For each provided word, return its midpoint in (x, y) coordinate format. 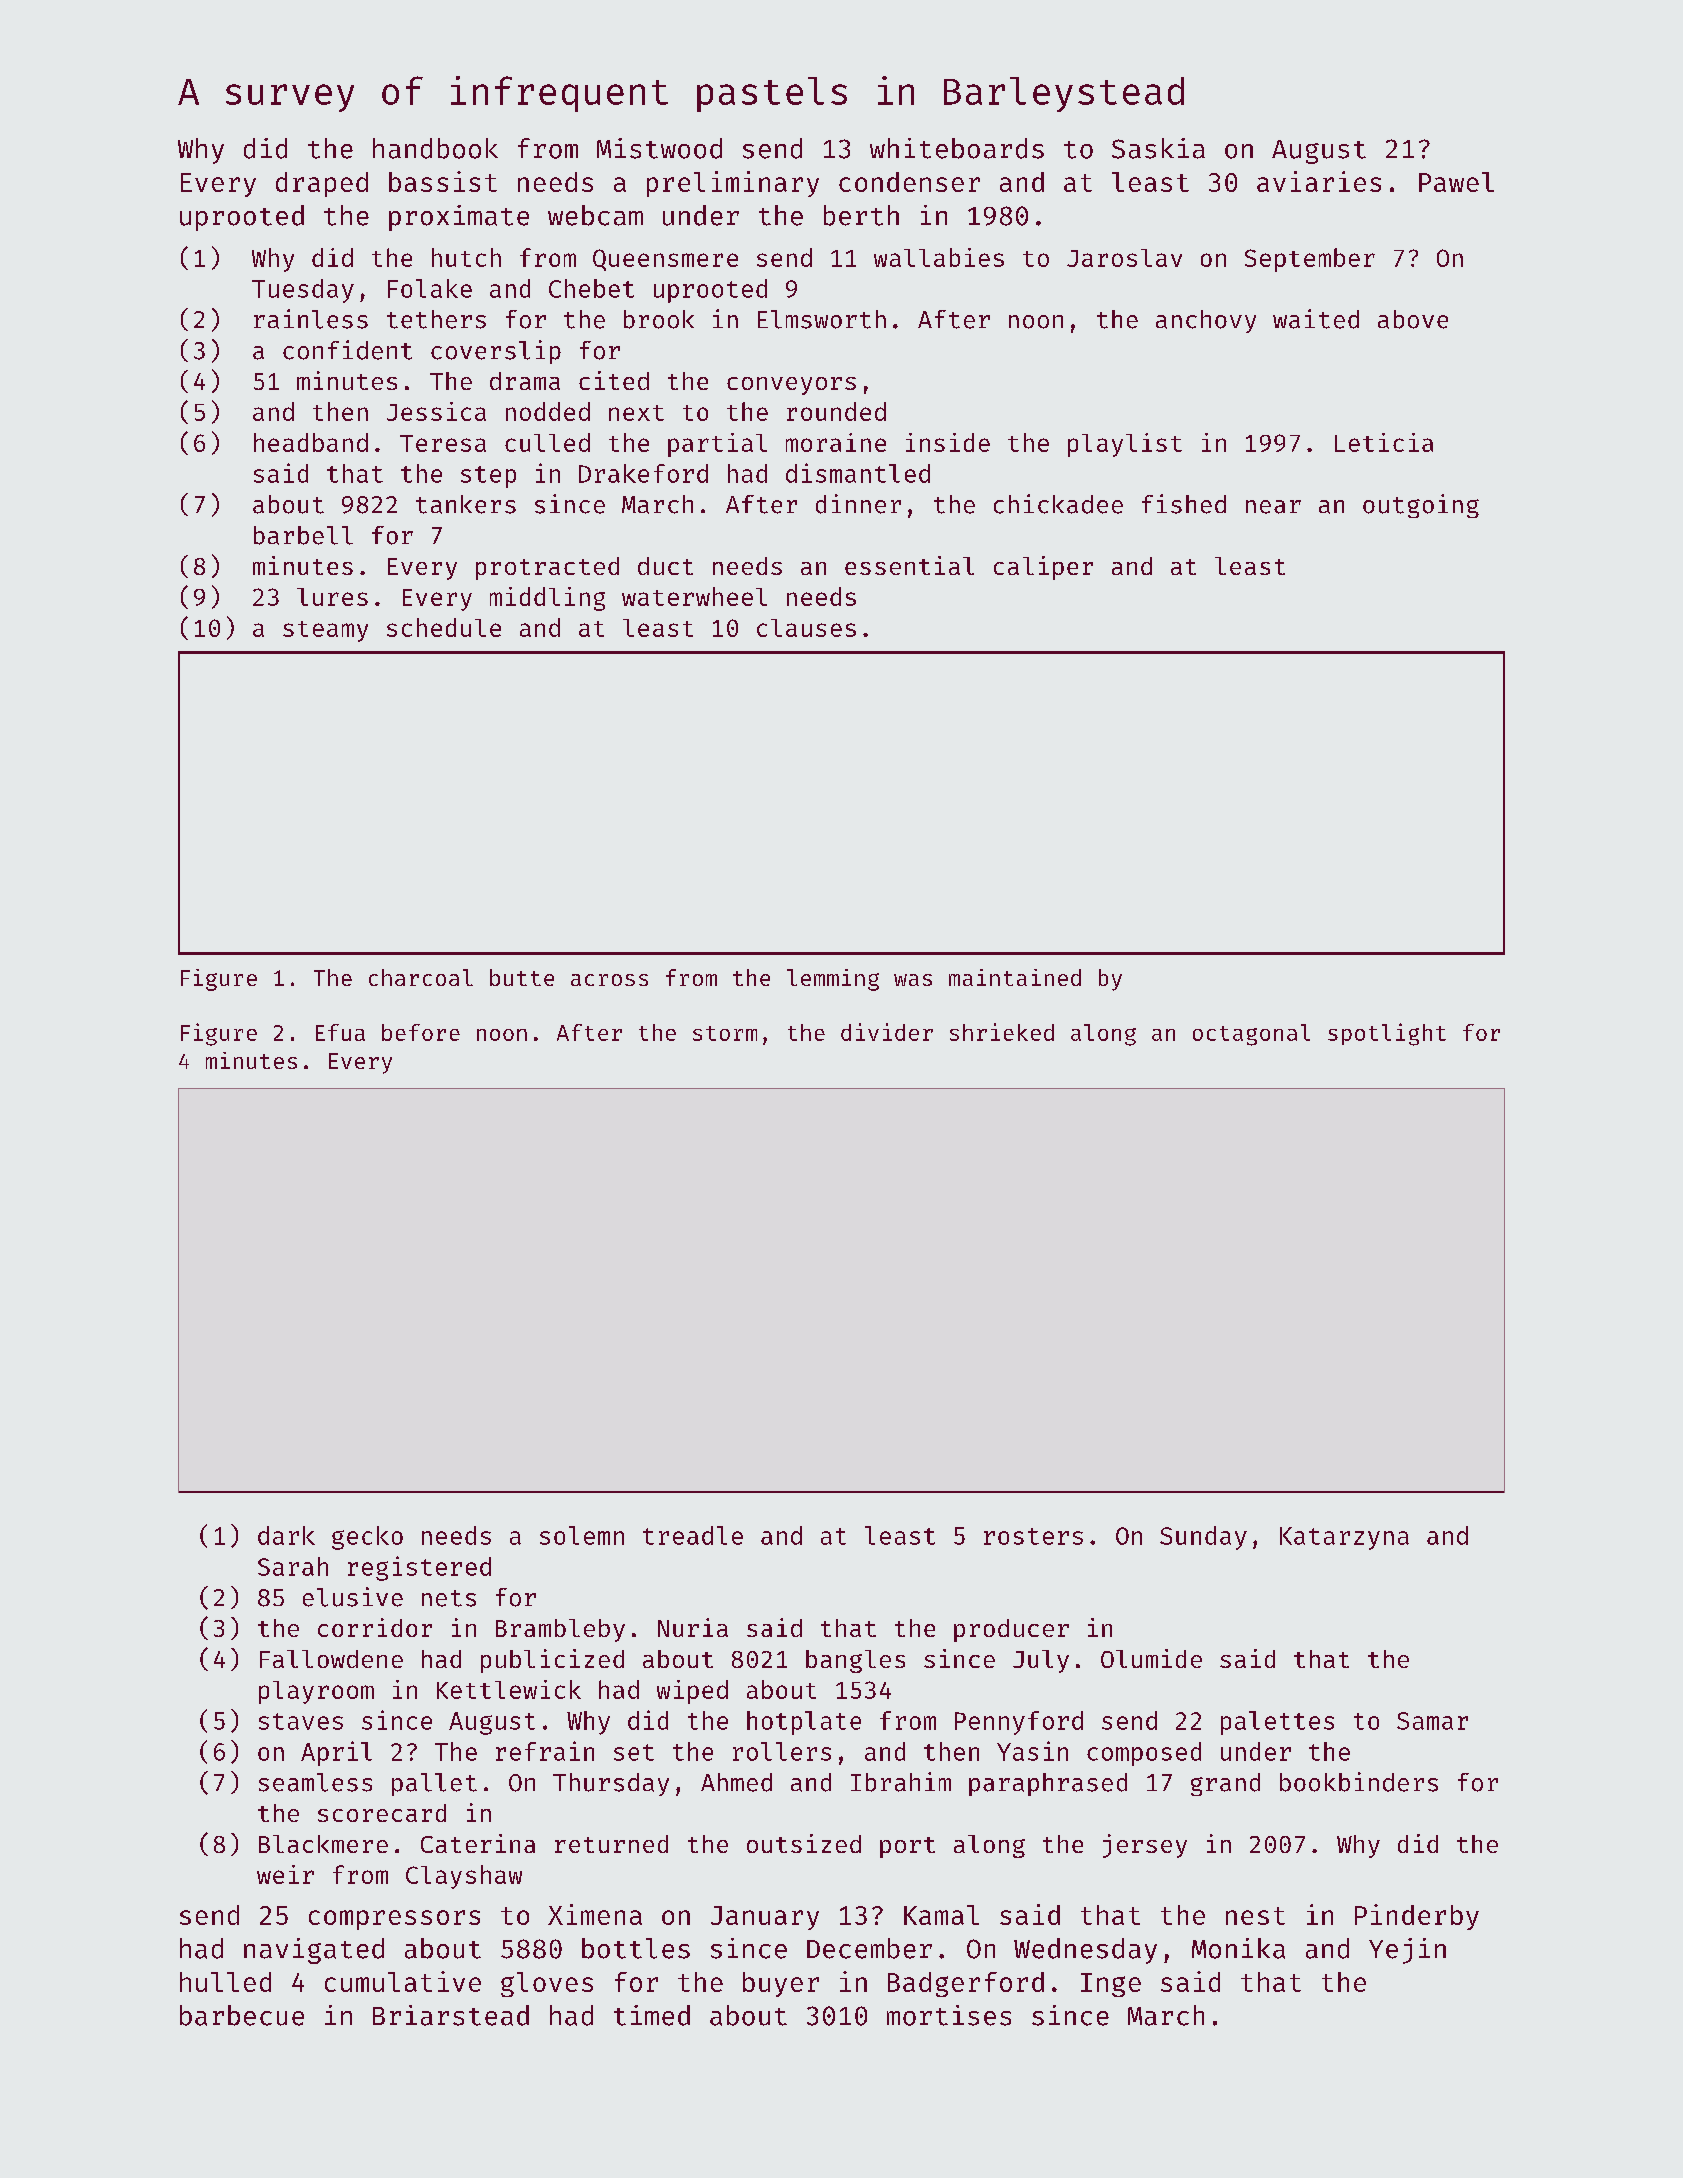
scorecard (382, 1813)
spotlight (1387, 1034)
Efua (340, 1032)
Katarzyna (1344, 1538)
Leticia (1384, 442)
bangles (855, 1661)
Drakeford (643, 473)
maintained (1015, 977)
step (488, 477)
